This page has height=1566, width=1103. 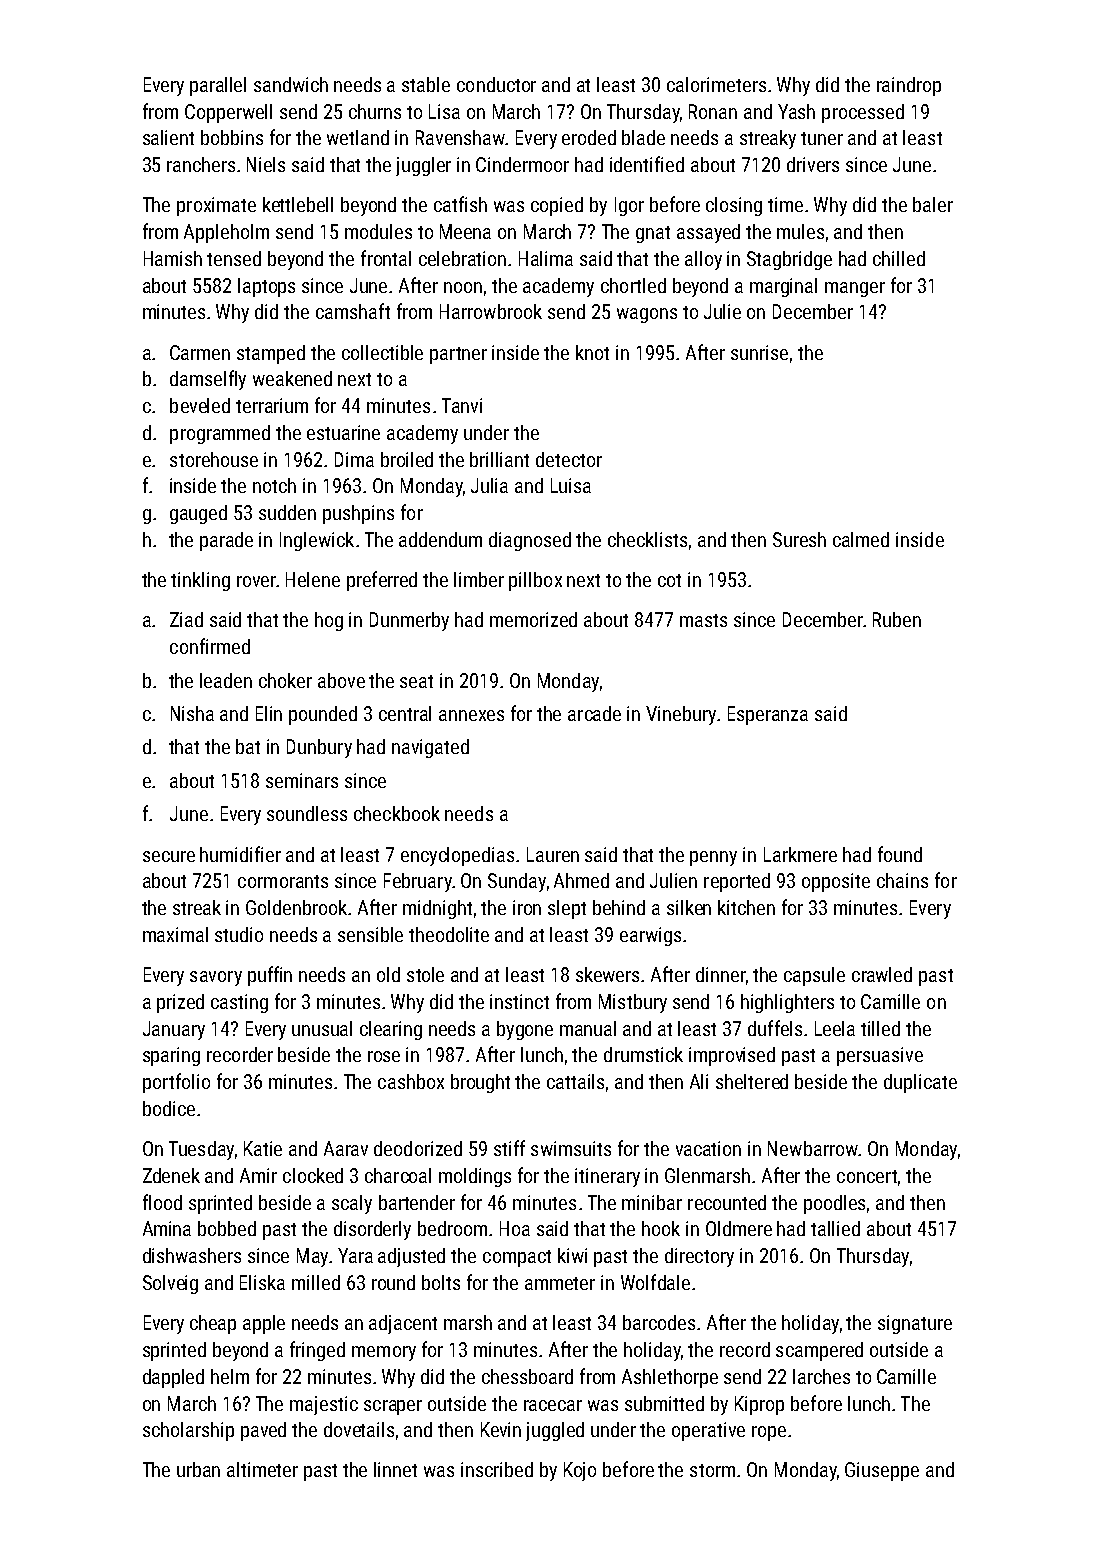 I want to click on checklists, so click(x=647, y=539).
